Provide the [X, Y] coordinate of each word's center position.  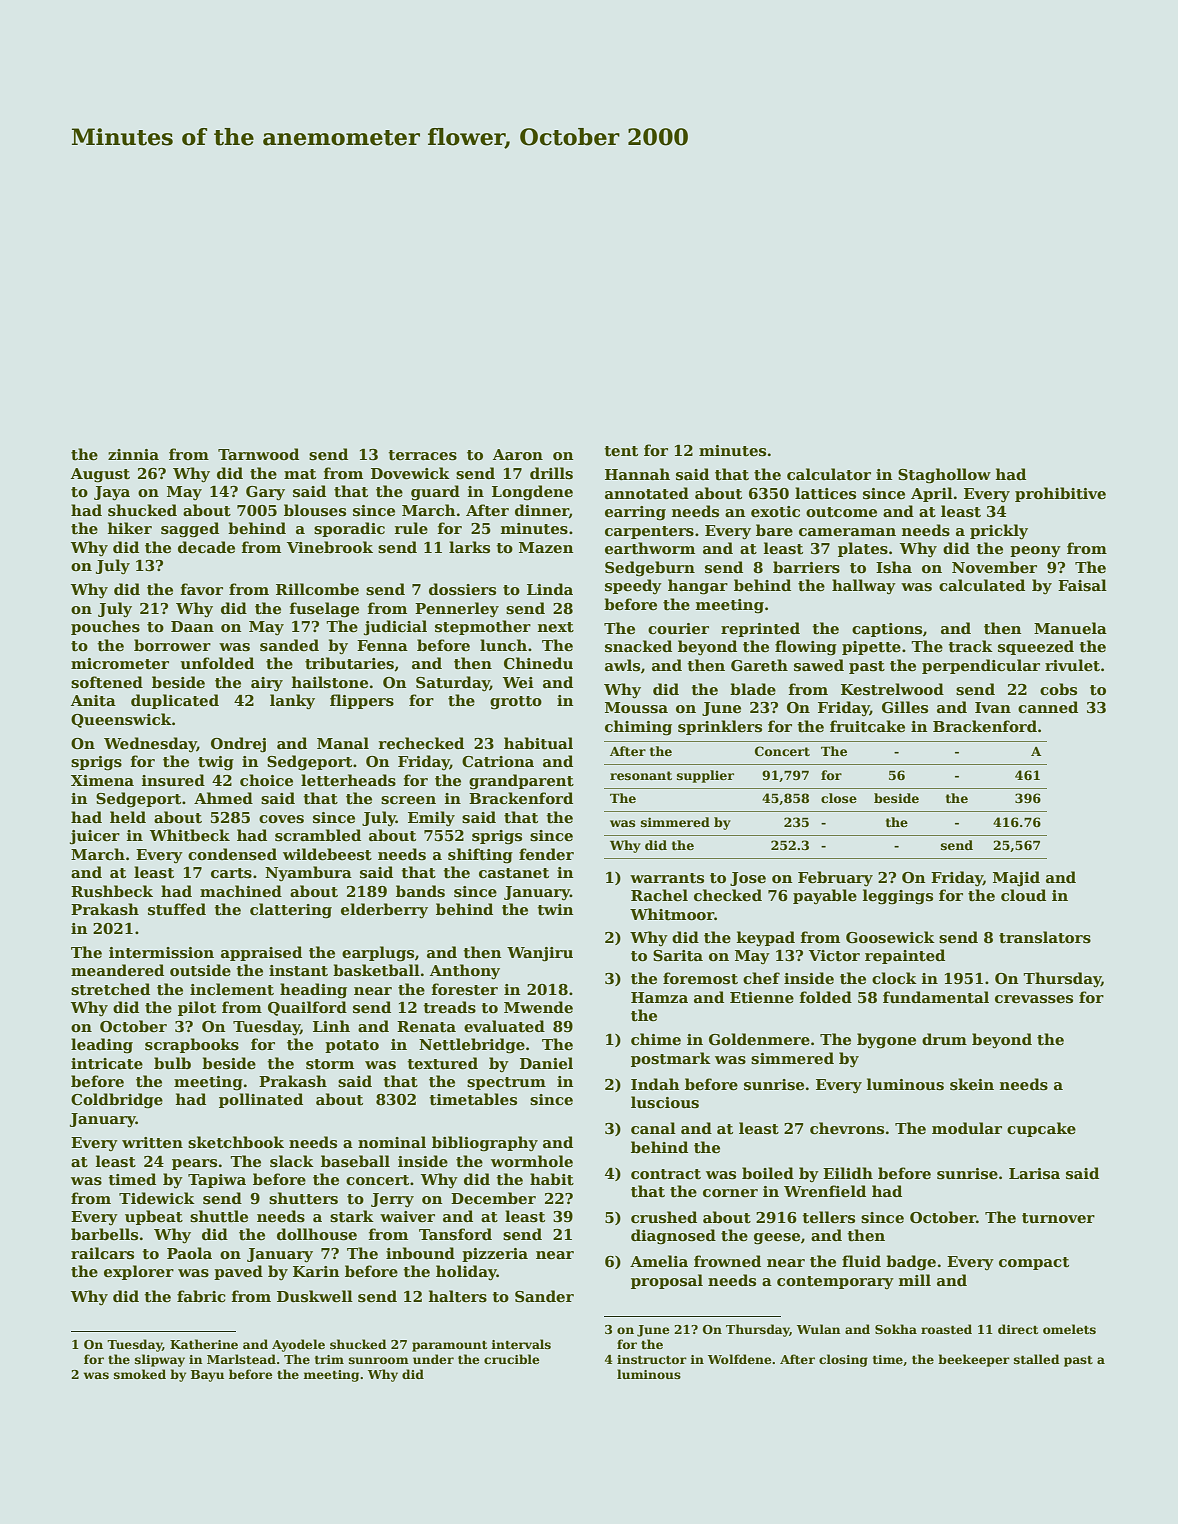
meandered [117, 970]
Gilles [905, 707]
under [433, 1359]
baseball [355, 1161]
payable [825, 897]
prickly [999, 532]
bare [774, 530]
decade [206, 547]
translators [1045, 937]
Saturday [453, 683]
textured [442, 1063]
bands [420, 891]
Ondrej [238, 745]
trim [329, 1359]
